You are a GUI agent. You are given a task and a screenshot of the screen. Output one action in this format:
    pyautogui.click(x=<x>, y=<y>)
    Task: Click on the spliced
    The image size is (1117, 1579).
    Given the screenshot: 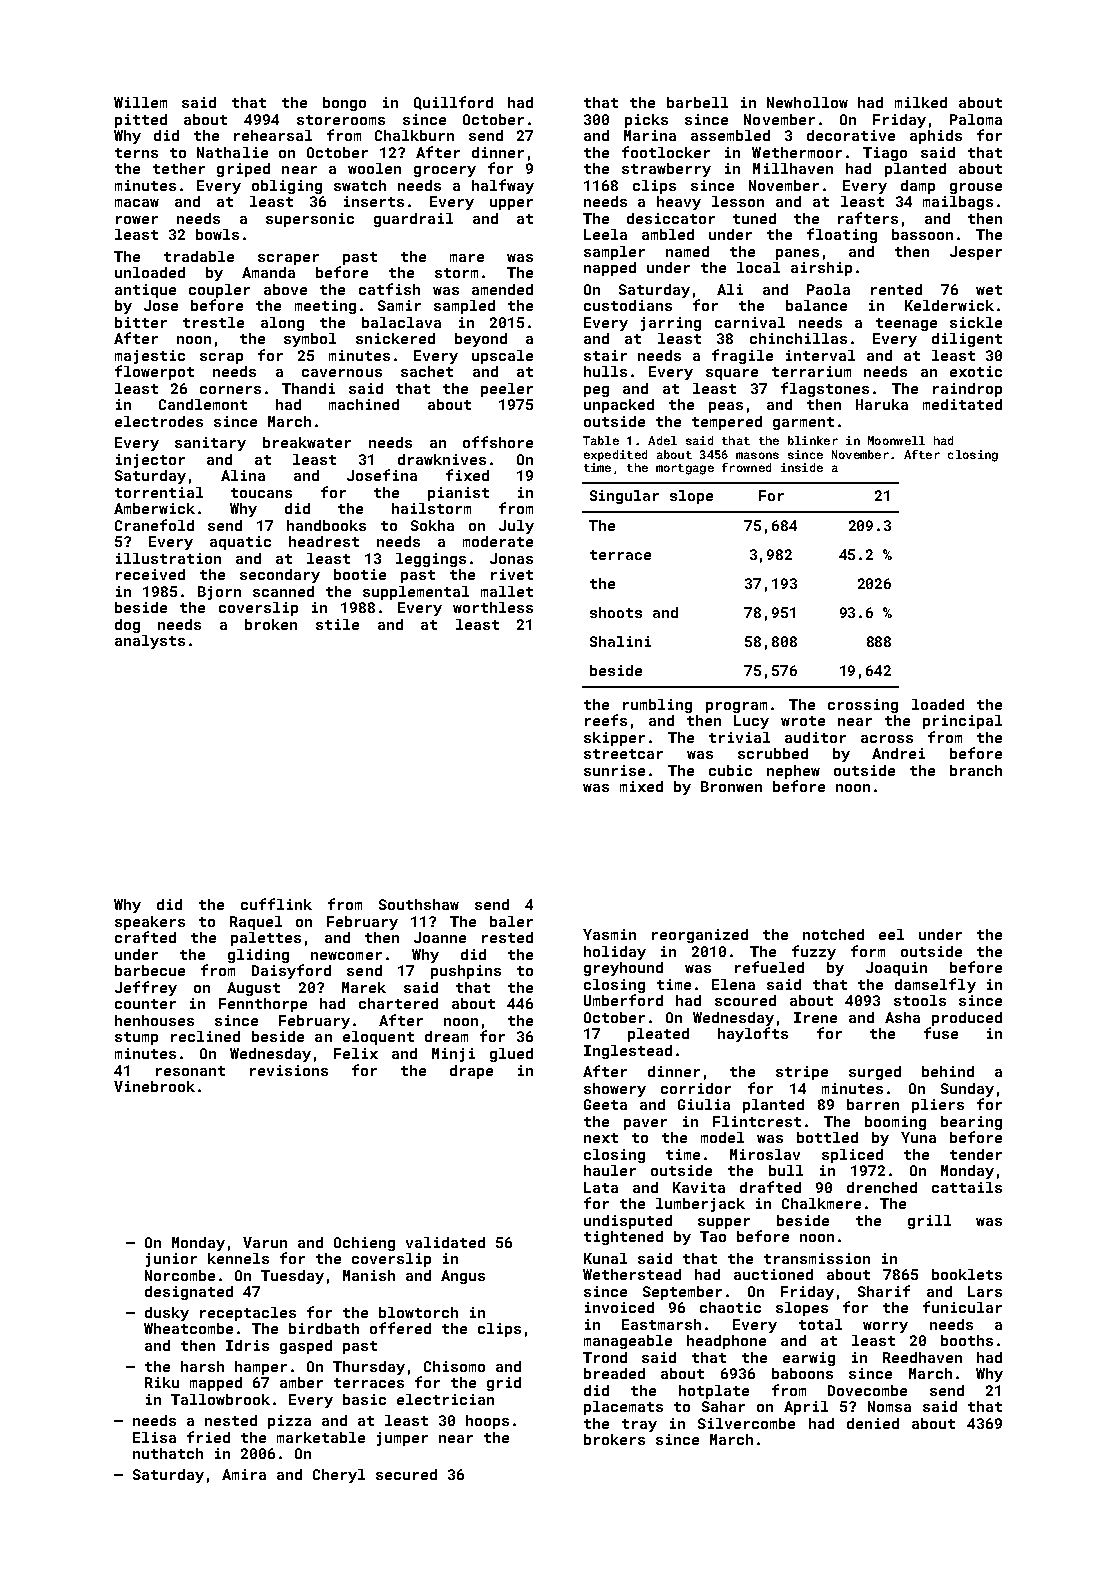 What is the action you would take?
    pyautogui.click(x=852, y=1156)
